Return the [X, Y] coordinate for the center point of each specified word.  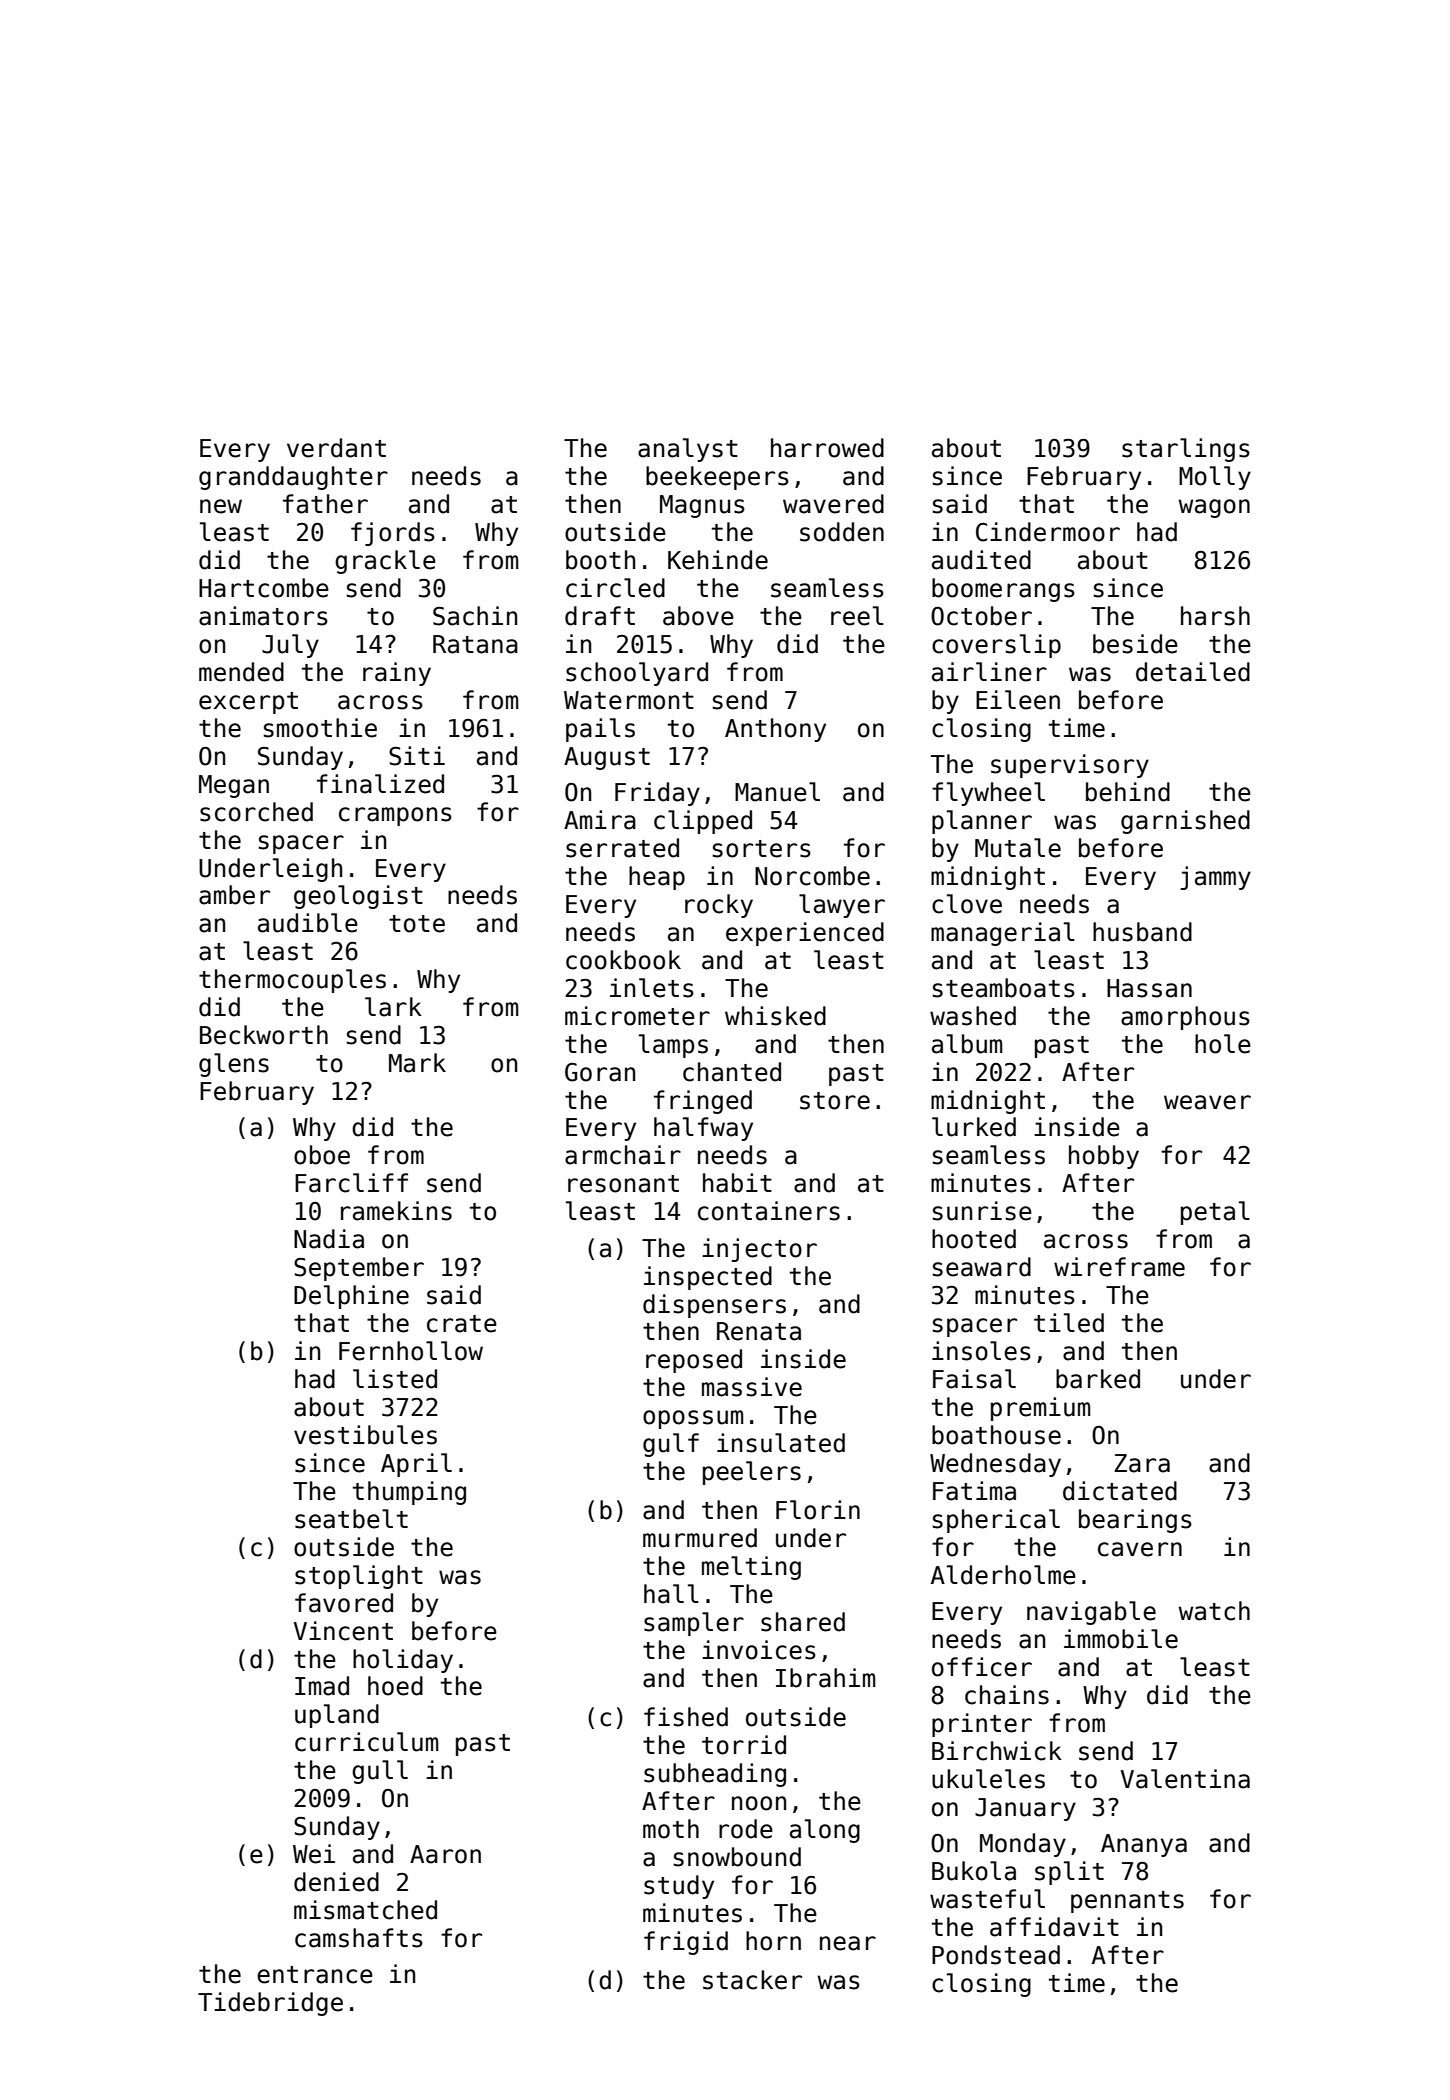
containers [769, 1211]
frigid [686, 1943]
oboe [322, 1155]
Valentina [1185, 1779]
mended [241, 672]
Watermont [629, 700]
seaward [982, 1267]
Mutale [1018, 848]
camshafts [359, 1938]
